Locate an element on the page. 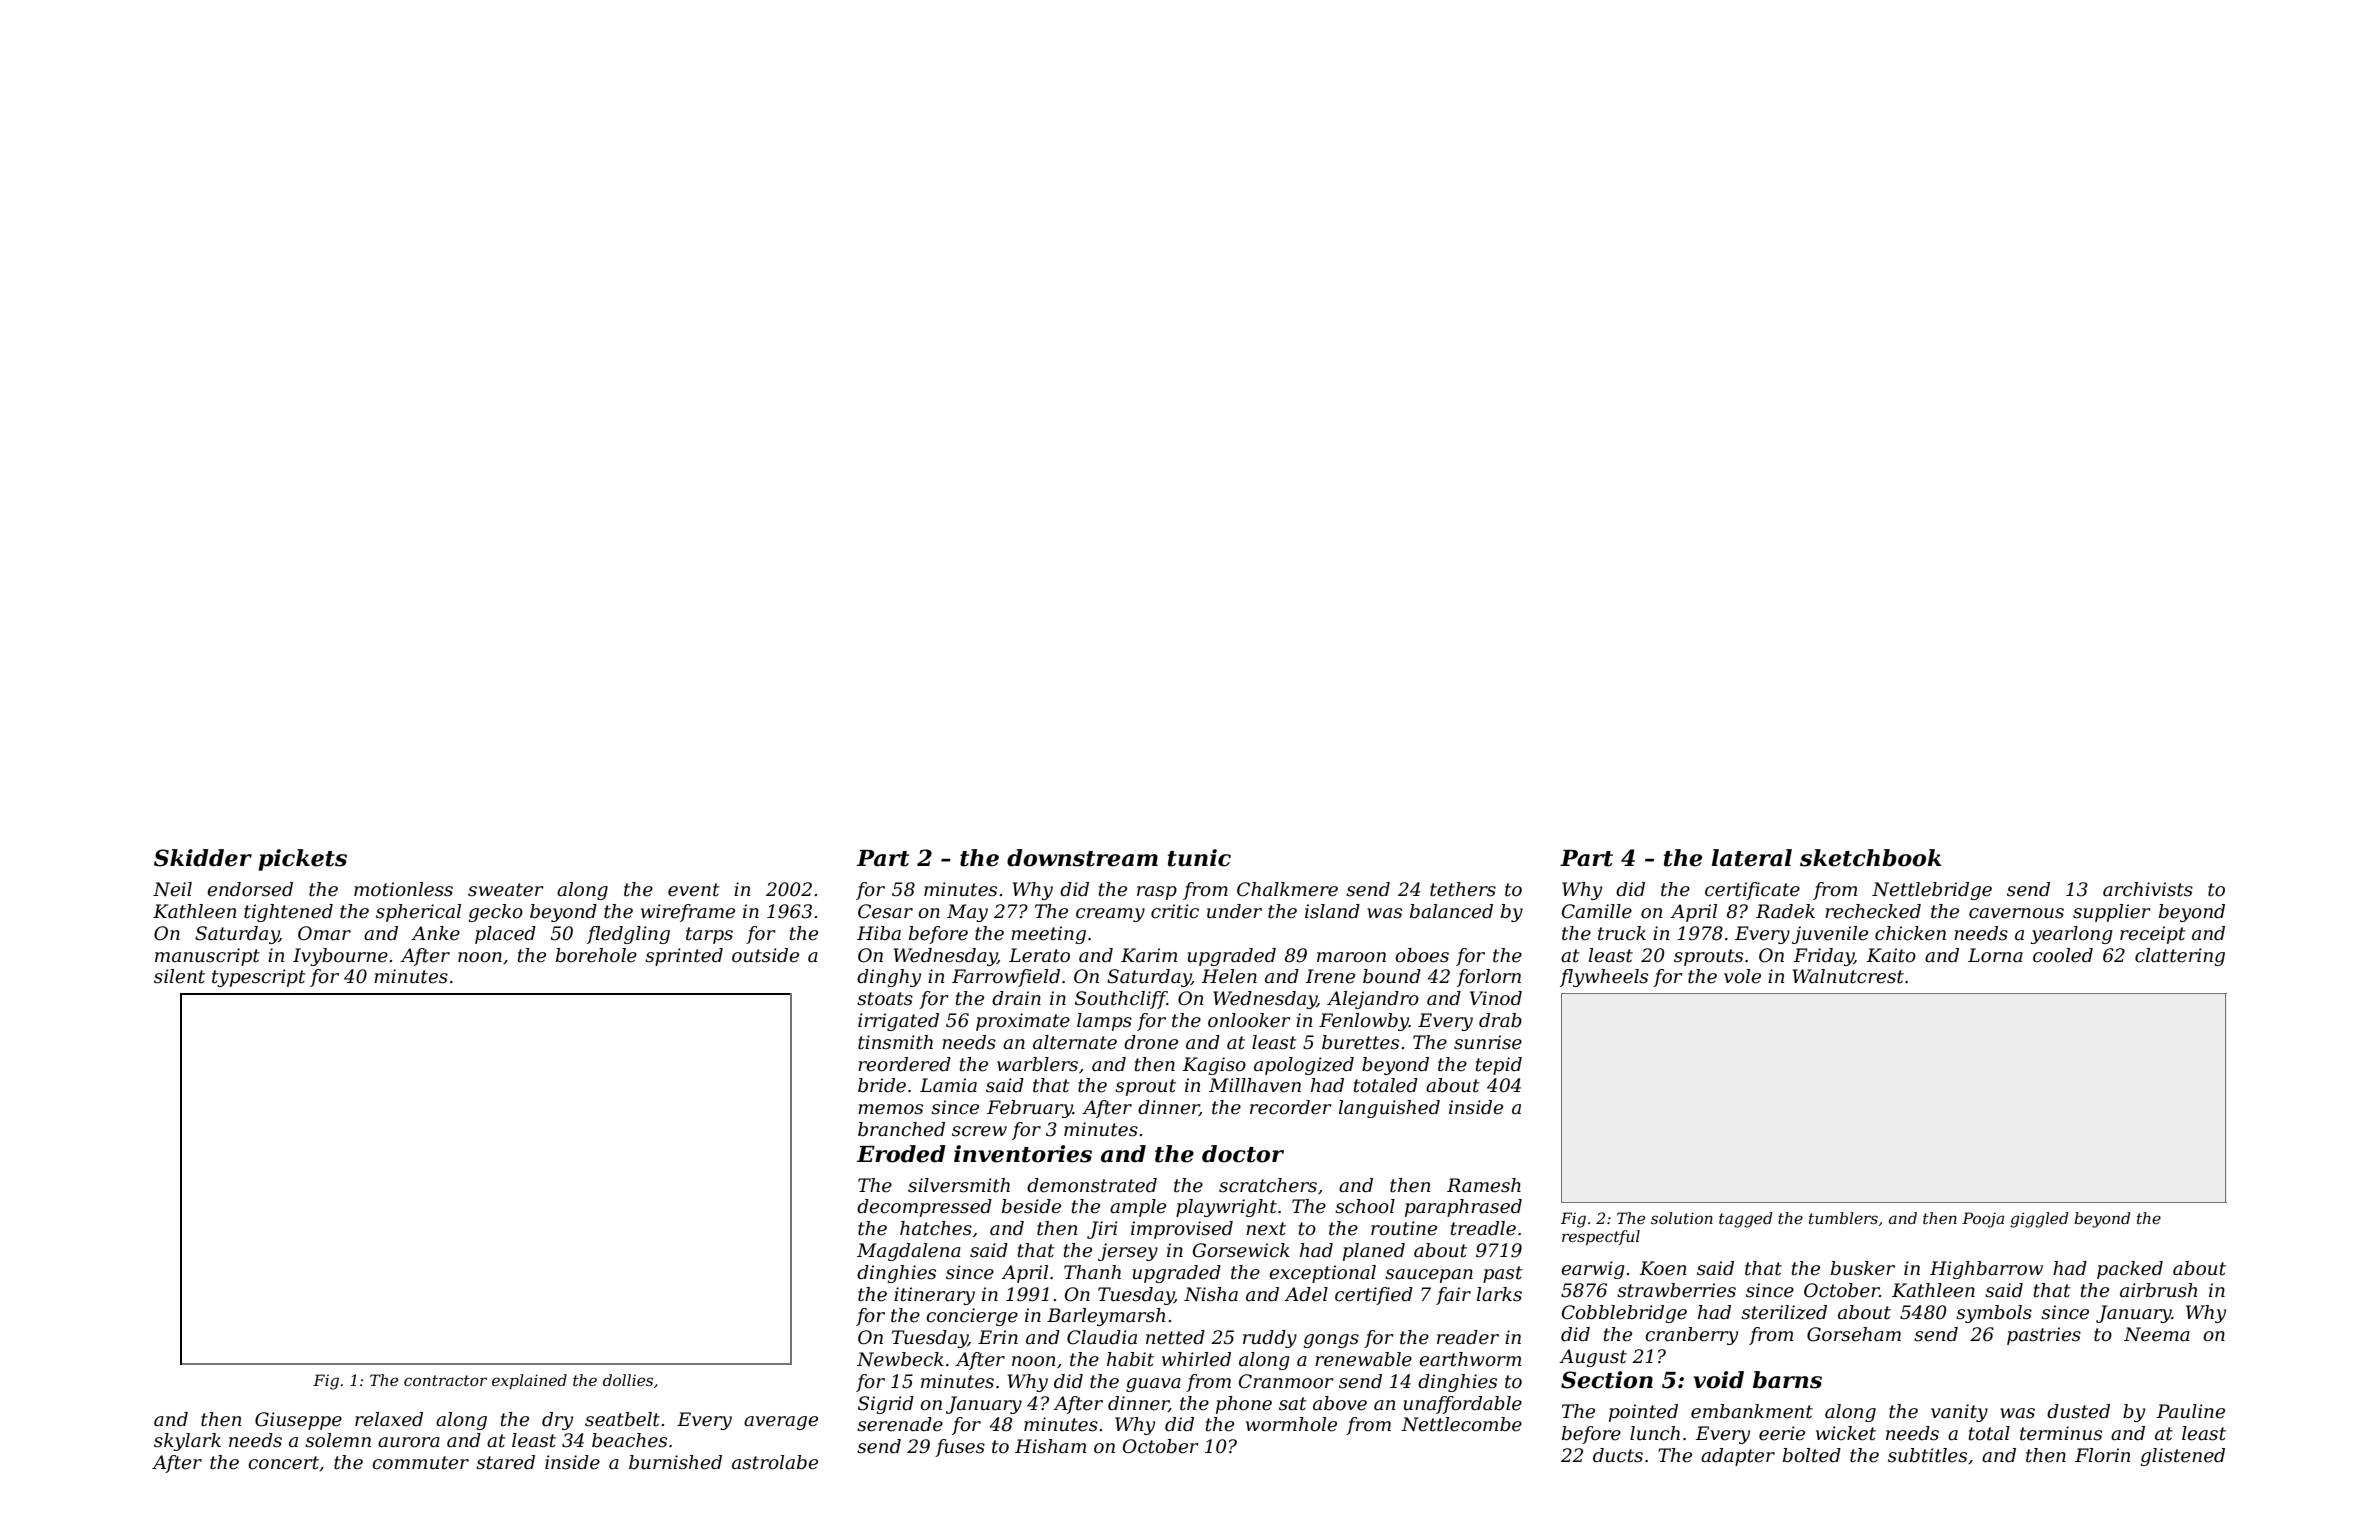 Image resolution: width=2380 pixels, height=1540 pixels. Claudia is located at coordinates (1102, 1337).
